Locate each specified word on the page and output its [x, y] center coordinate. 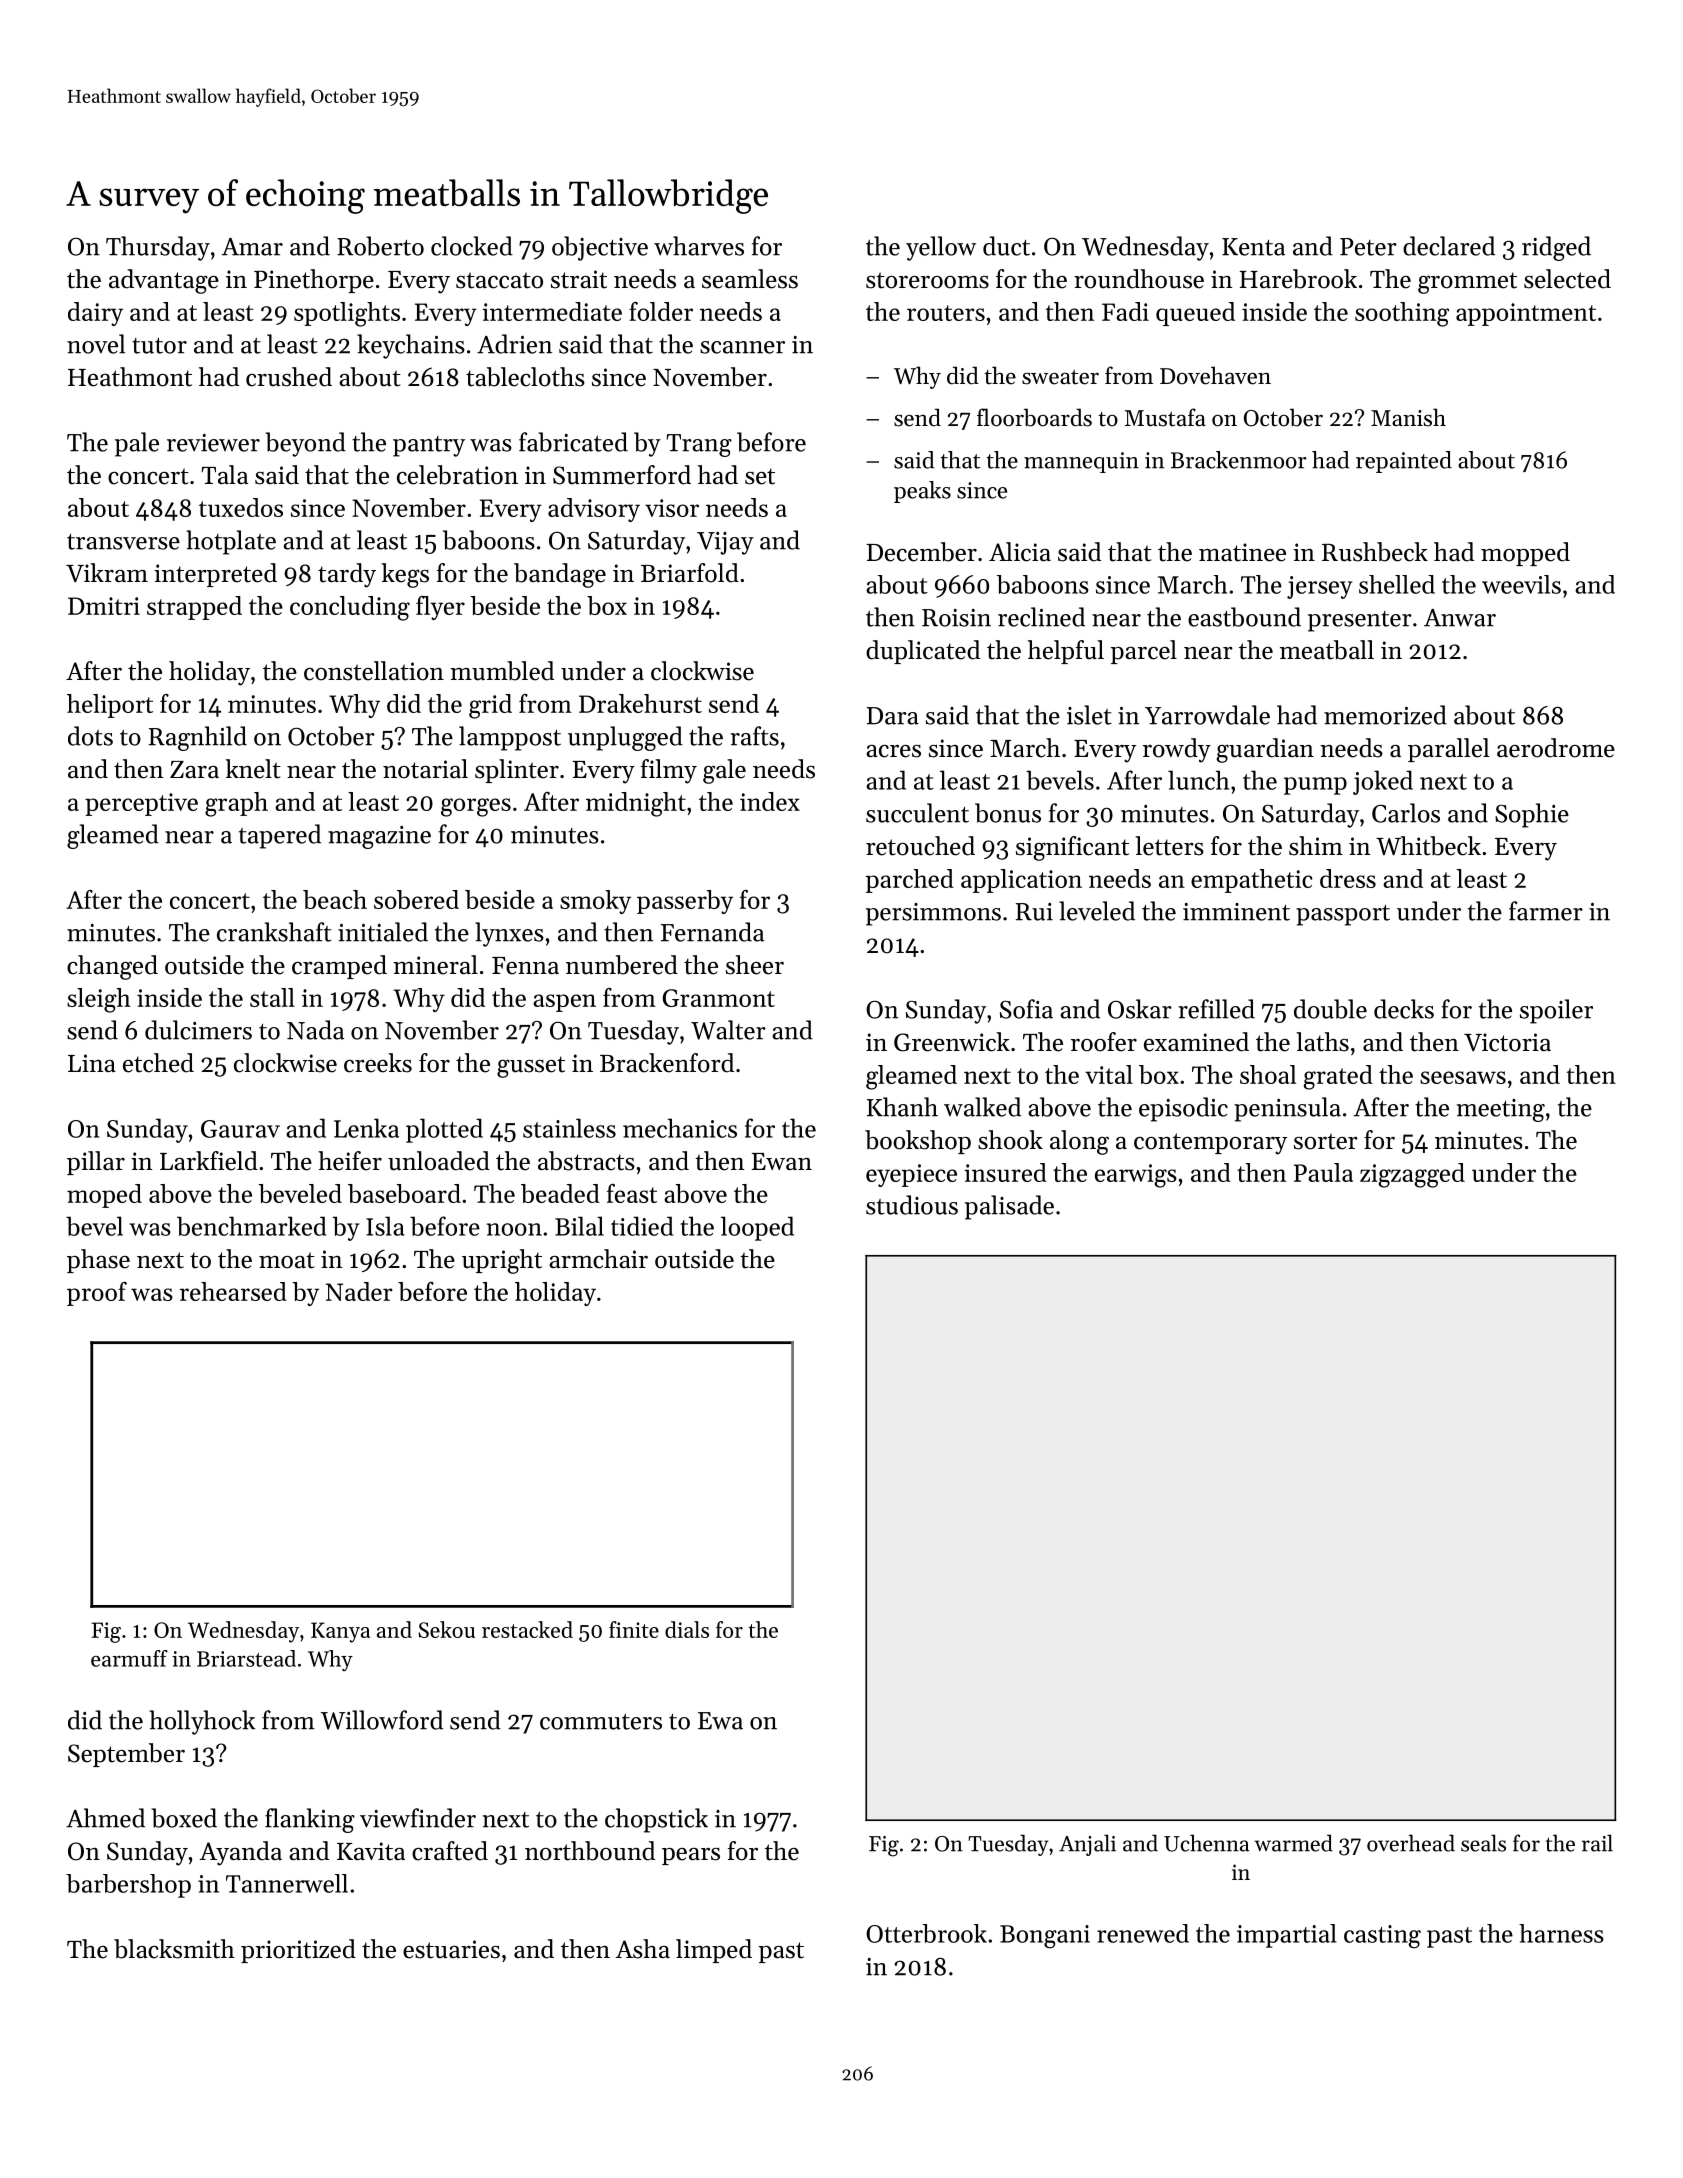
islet [1089, 715]
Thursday [158, 248]
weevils [1521, 584]
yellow [941, 248]
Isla [385, 1226]
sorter [1326, 1141]
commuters [601, 1722]
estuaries [451, 1949]
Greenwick [952, 1042]
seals [1483, 1843]
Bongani [1045, 1937]
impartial [1287, 1936]
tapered [280, 836]
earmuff [129, 1658]
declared [1449, 246]
